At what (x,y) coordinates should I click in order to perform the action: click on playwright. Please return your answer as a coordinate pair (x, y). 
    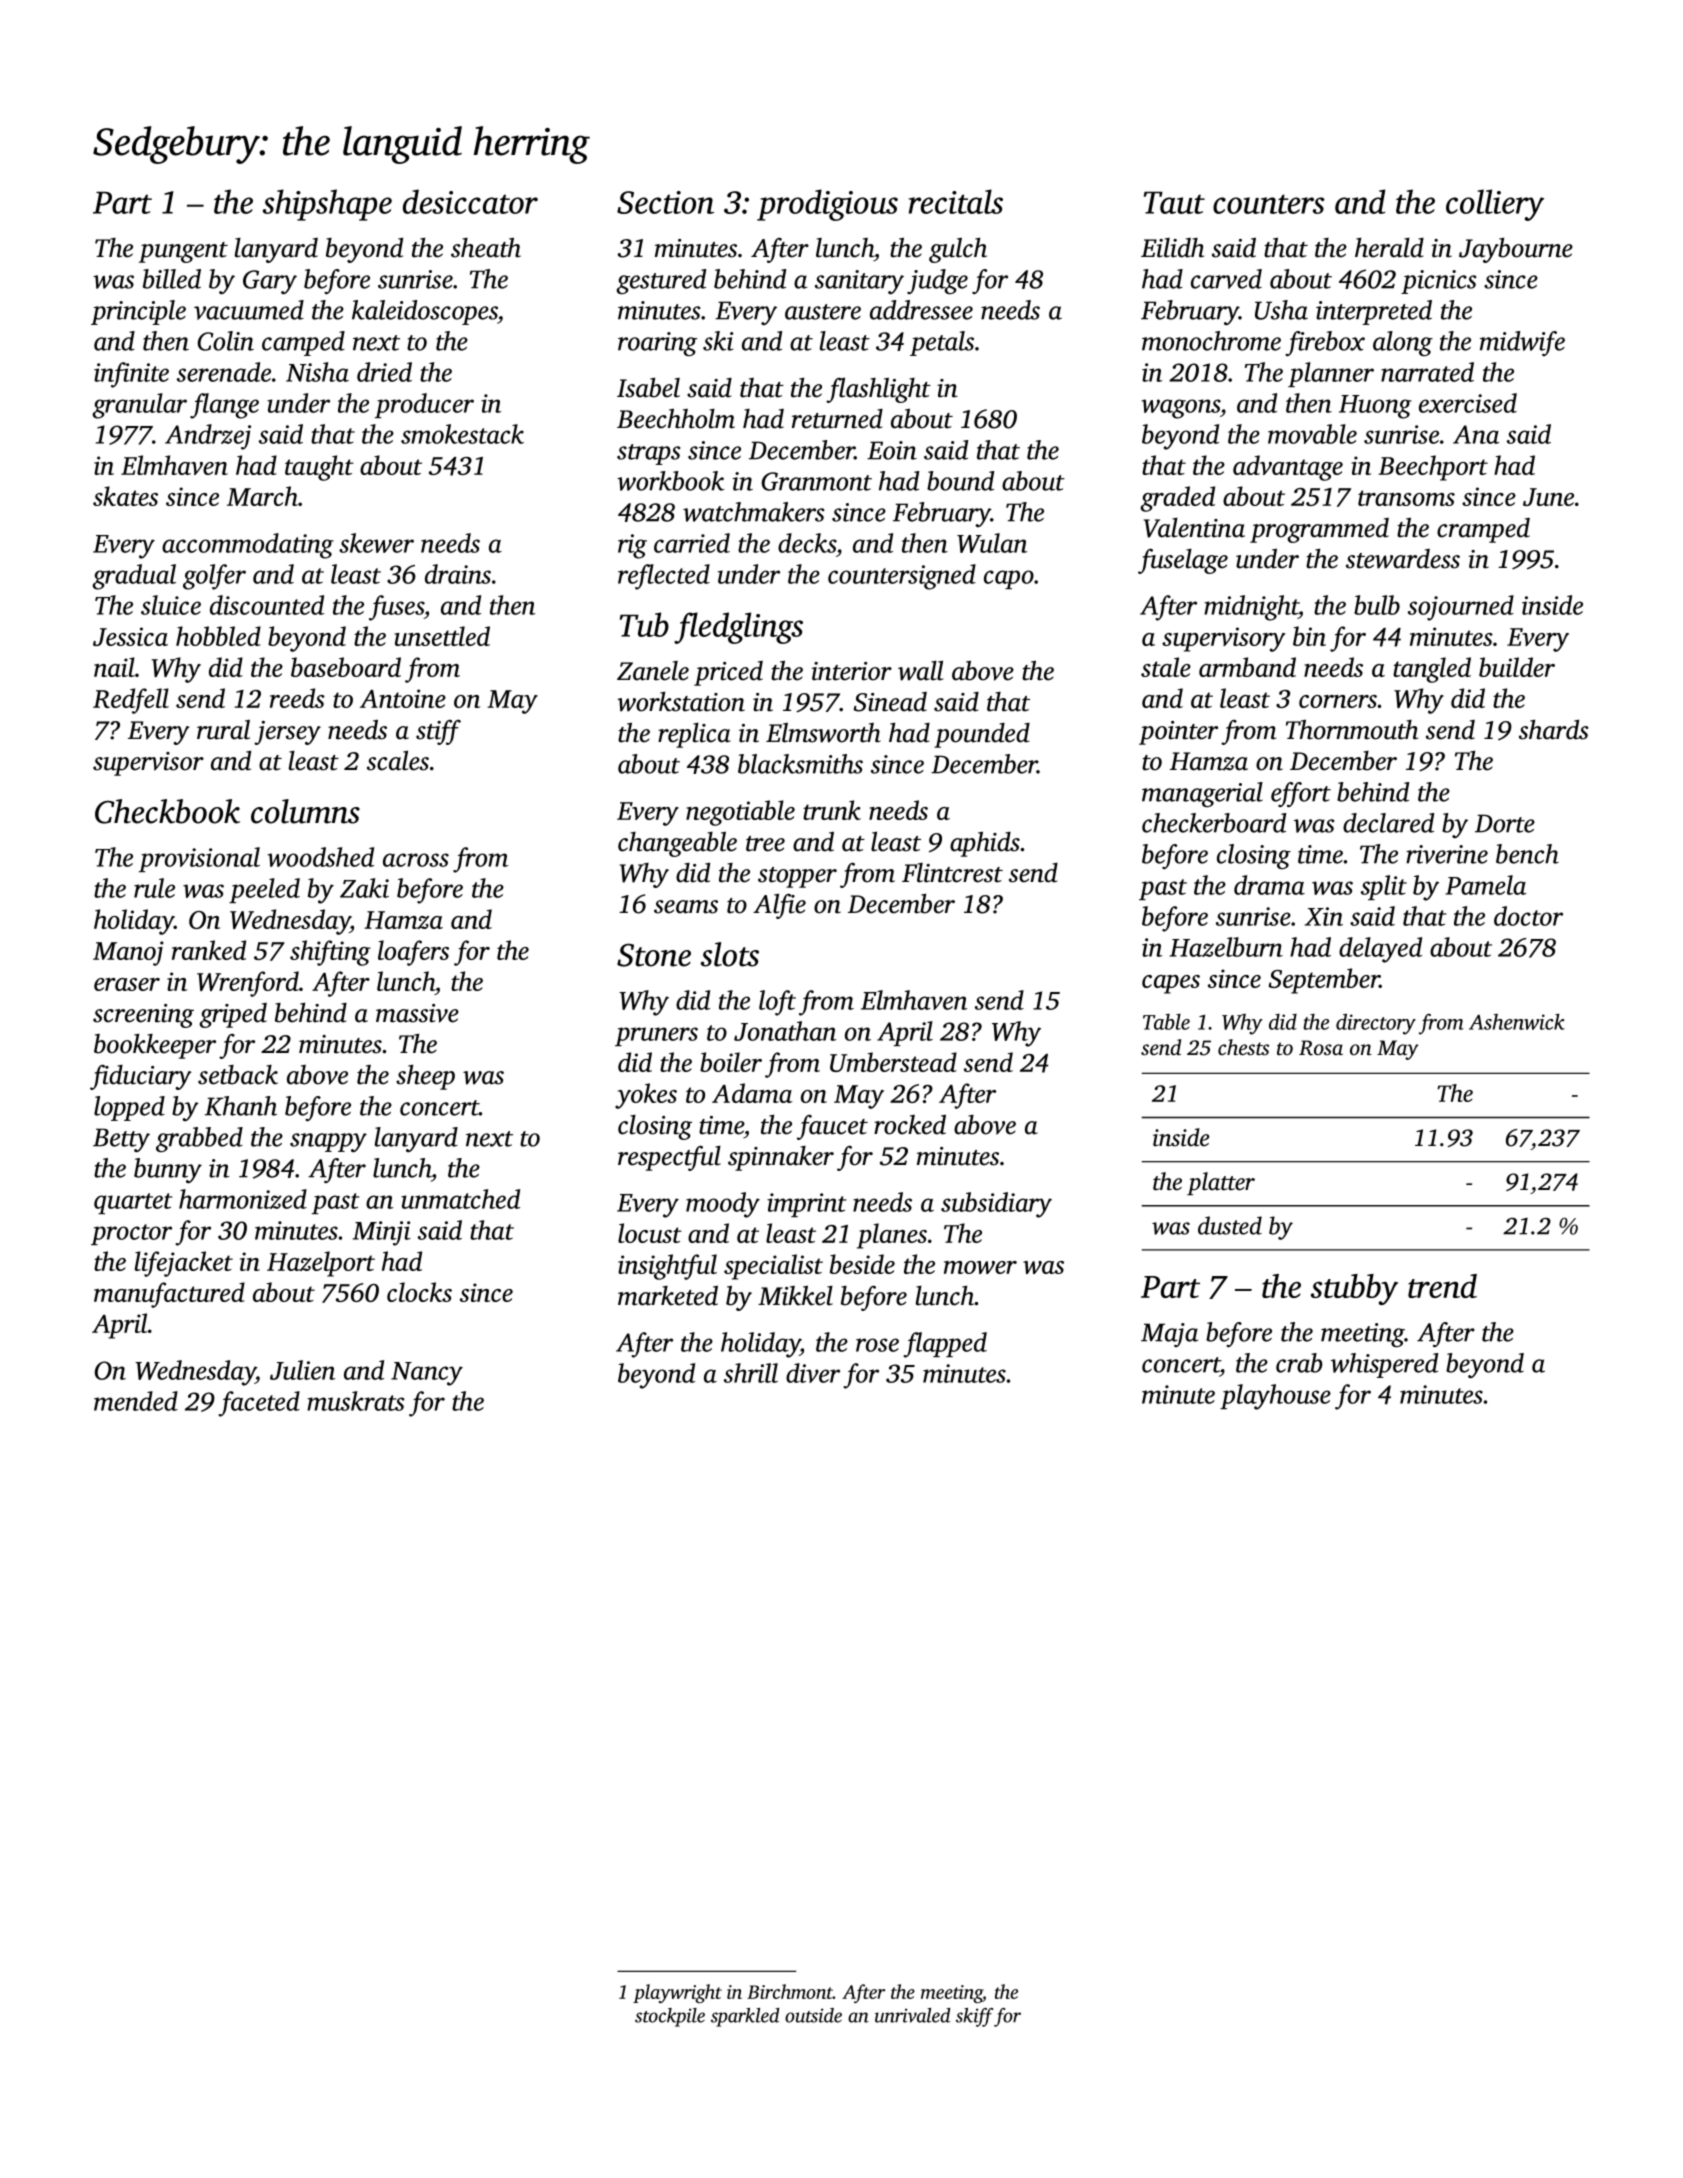
    Looking at the image, I should click on (677, 1993).
